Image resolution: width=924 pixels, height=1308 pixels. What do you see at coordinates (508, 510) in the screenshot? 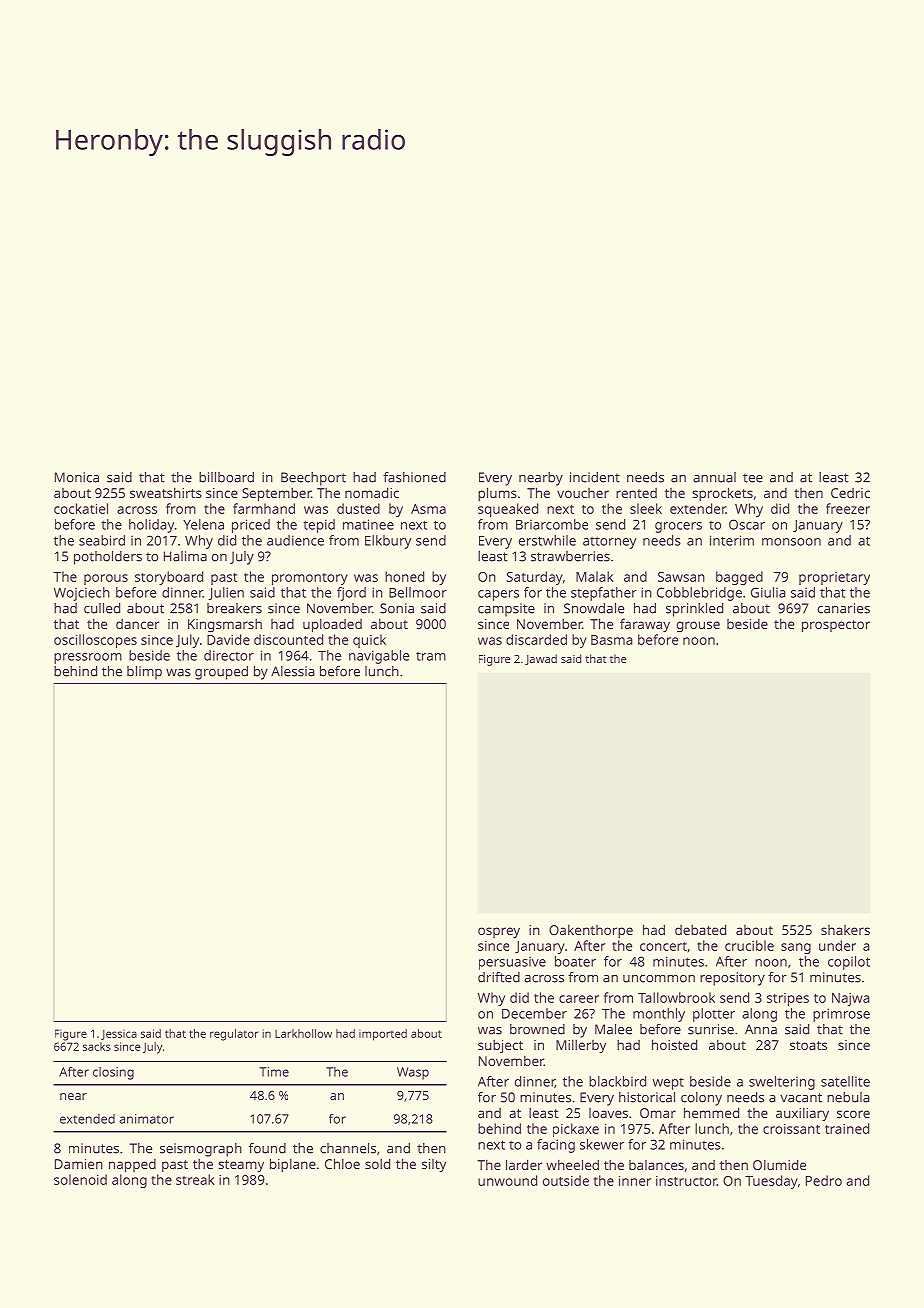
I see `squeaked` at bounding box center [508, 510].
